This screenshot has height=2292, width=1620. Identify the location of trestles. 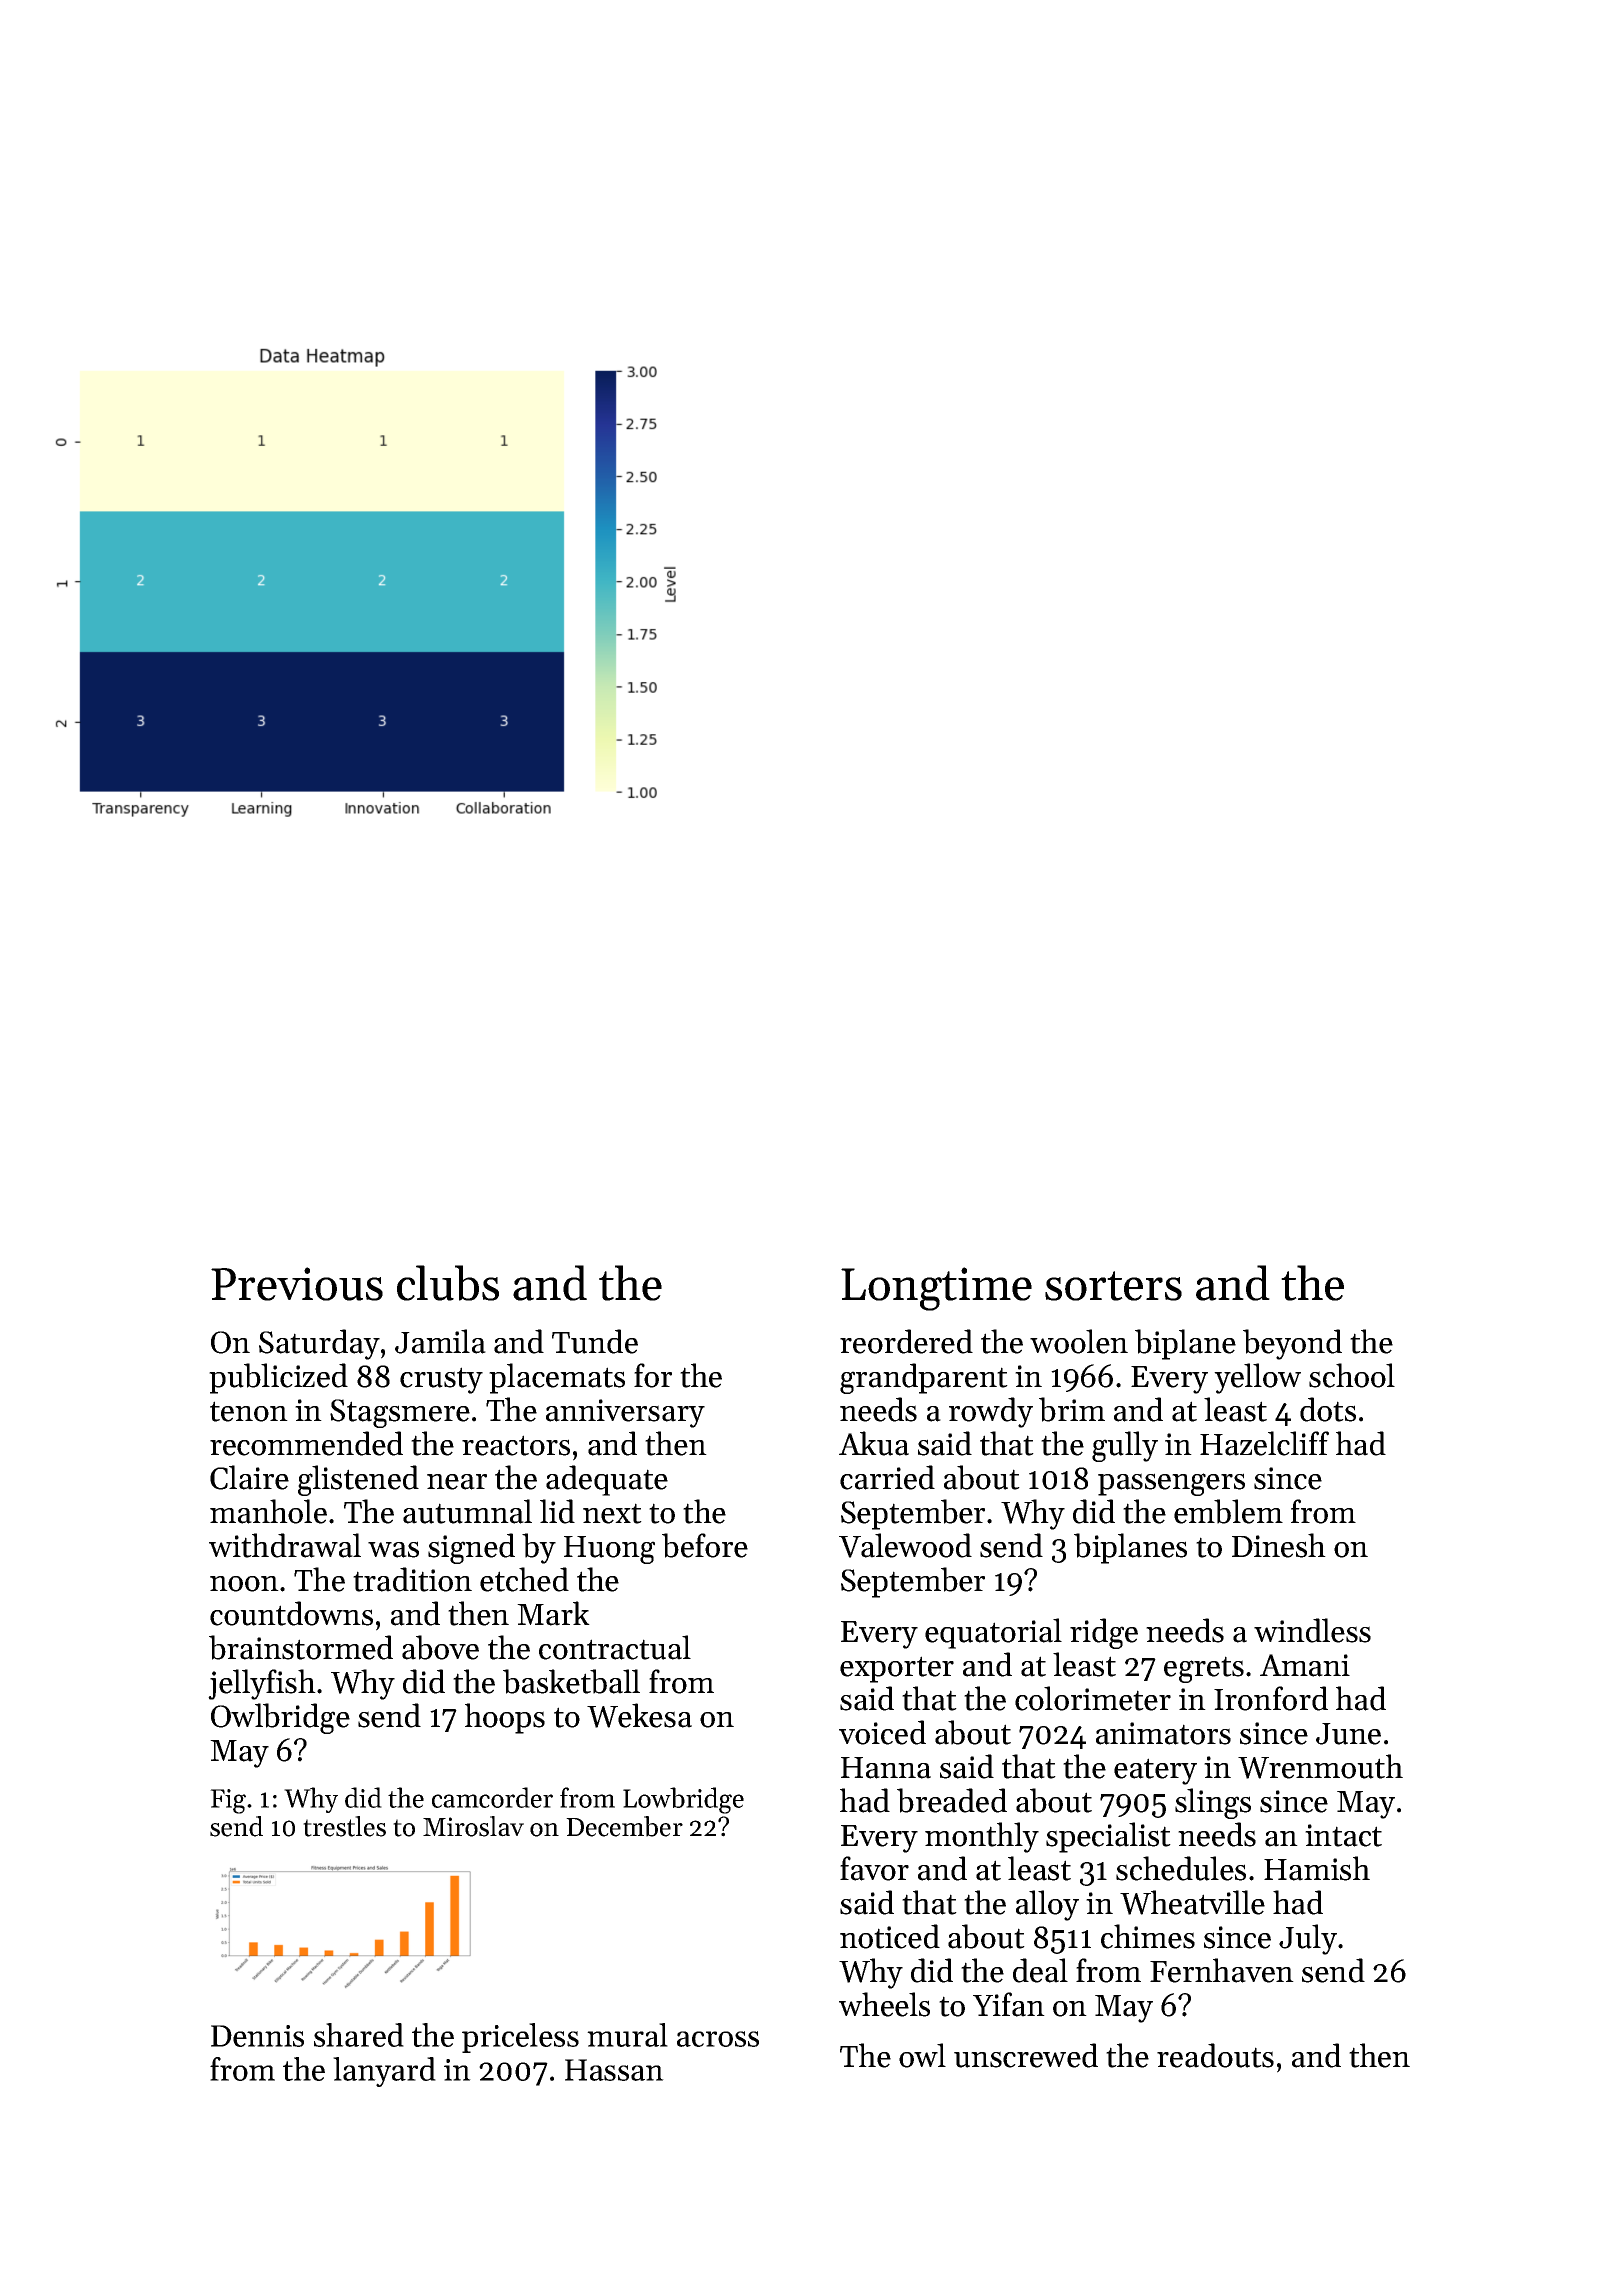
(344, 1826).
